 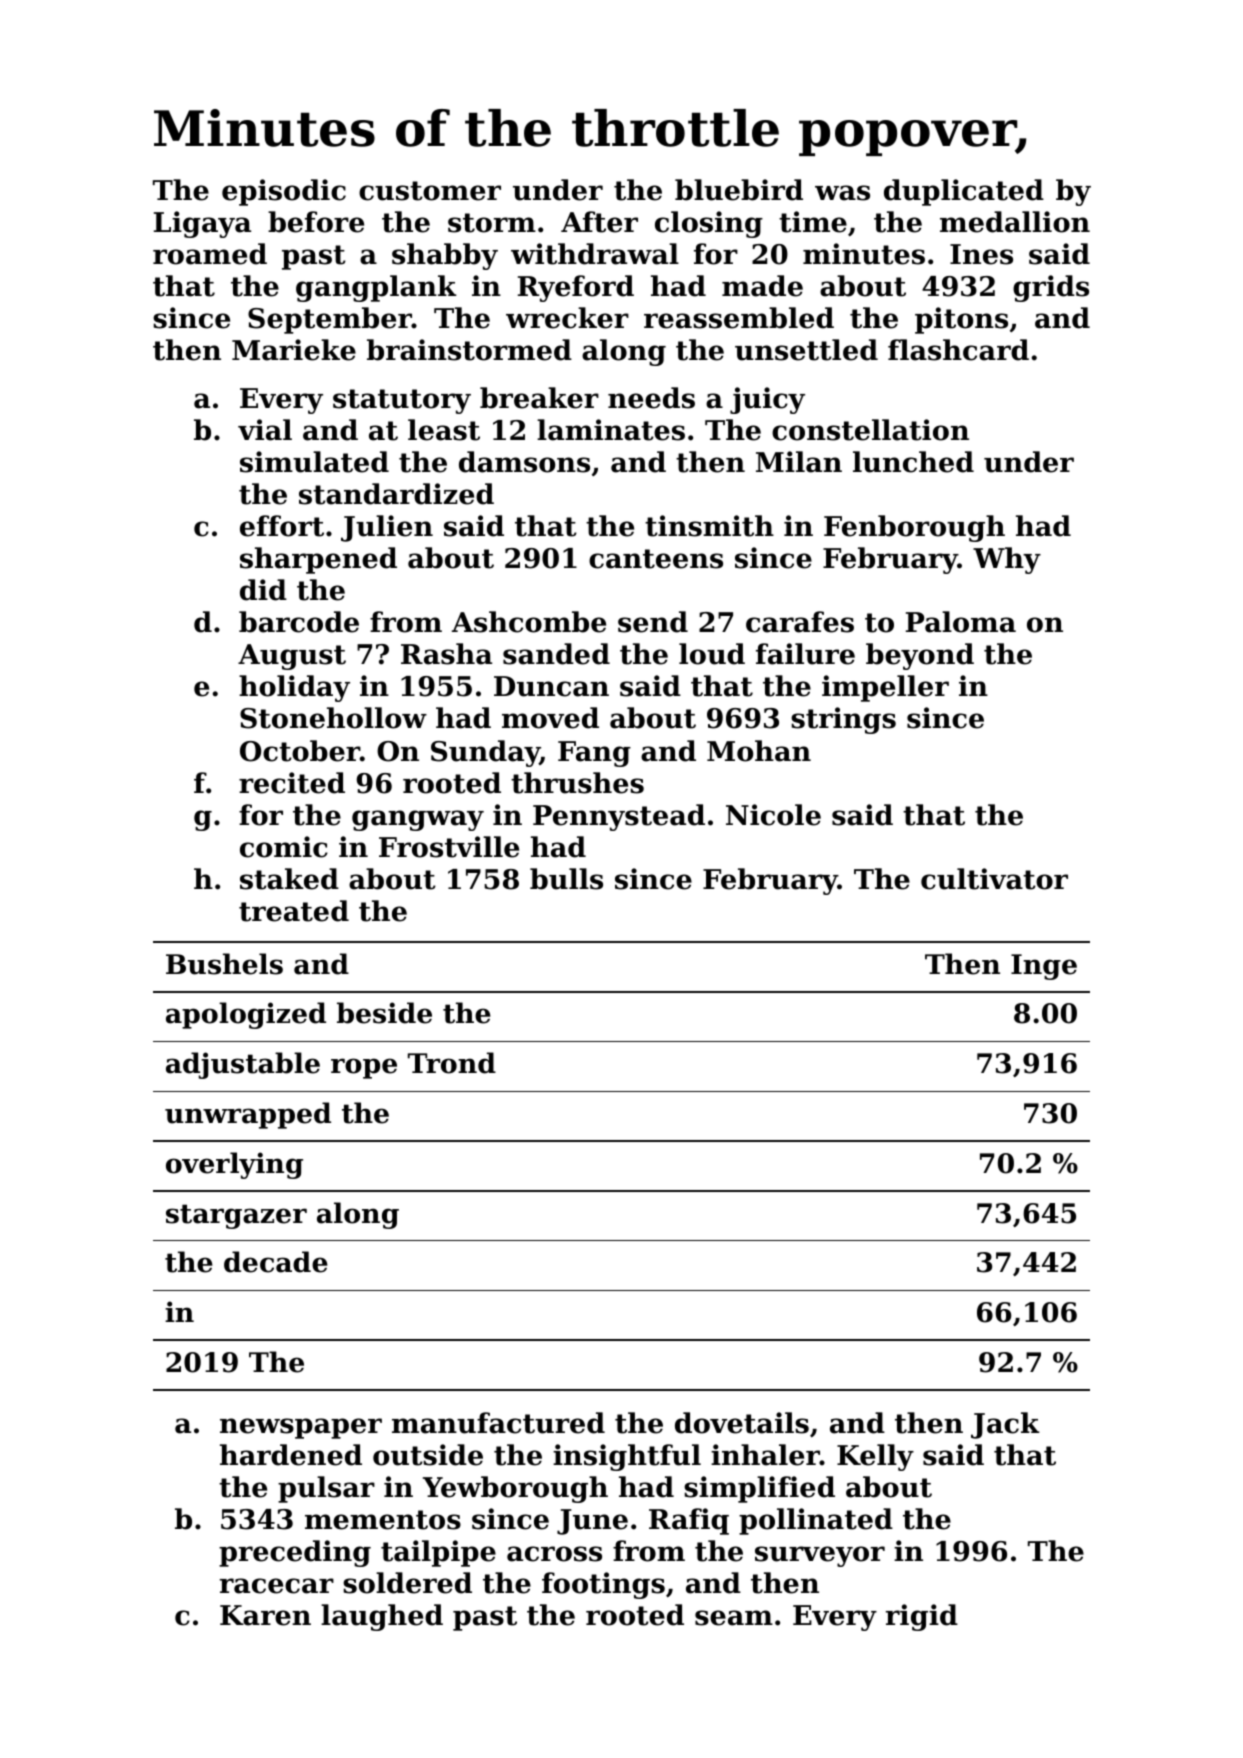 I want to click on effort, so click(x=282, y=526).
